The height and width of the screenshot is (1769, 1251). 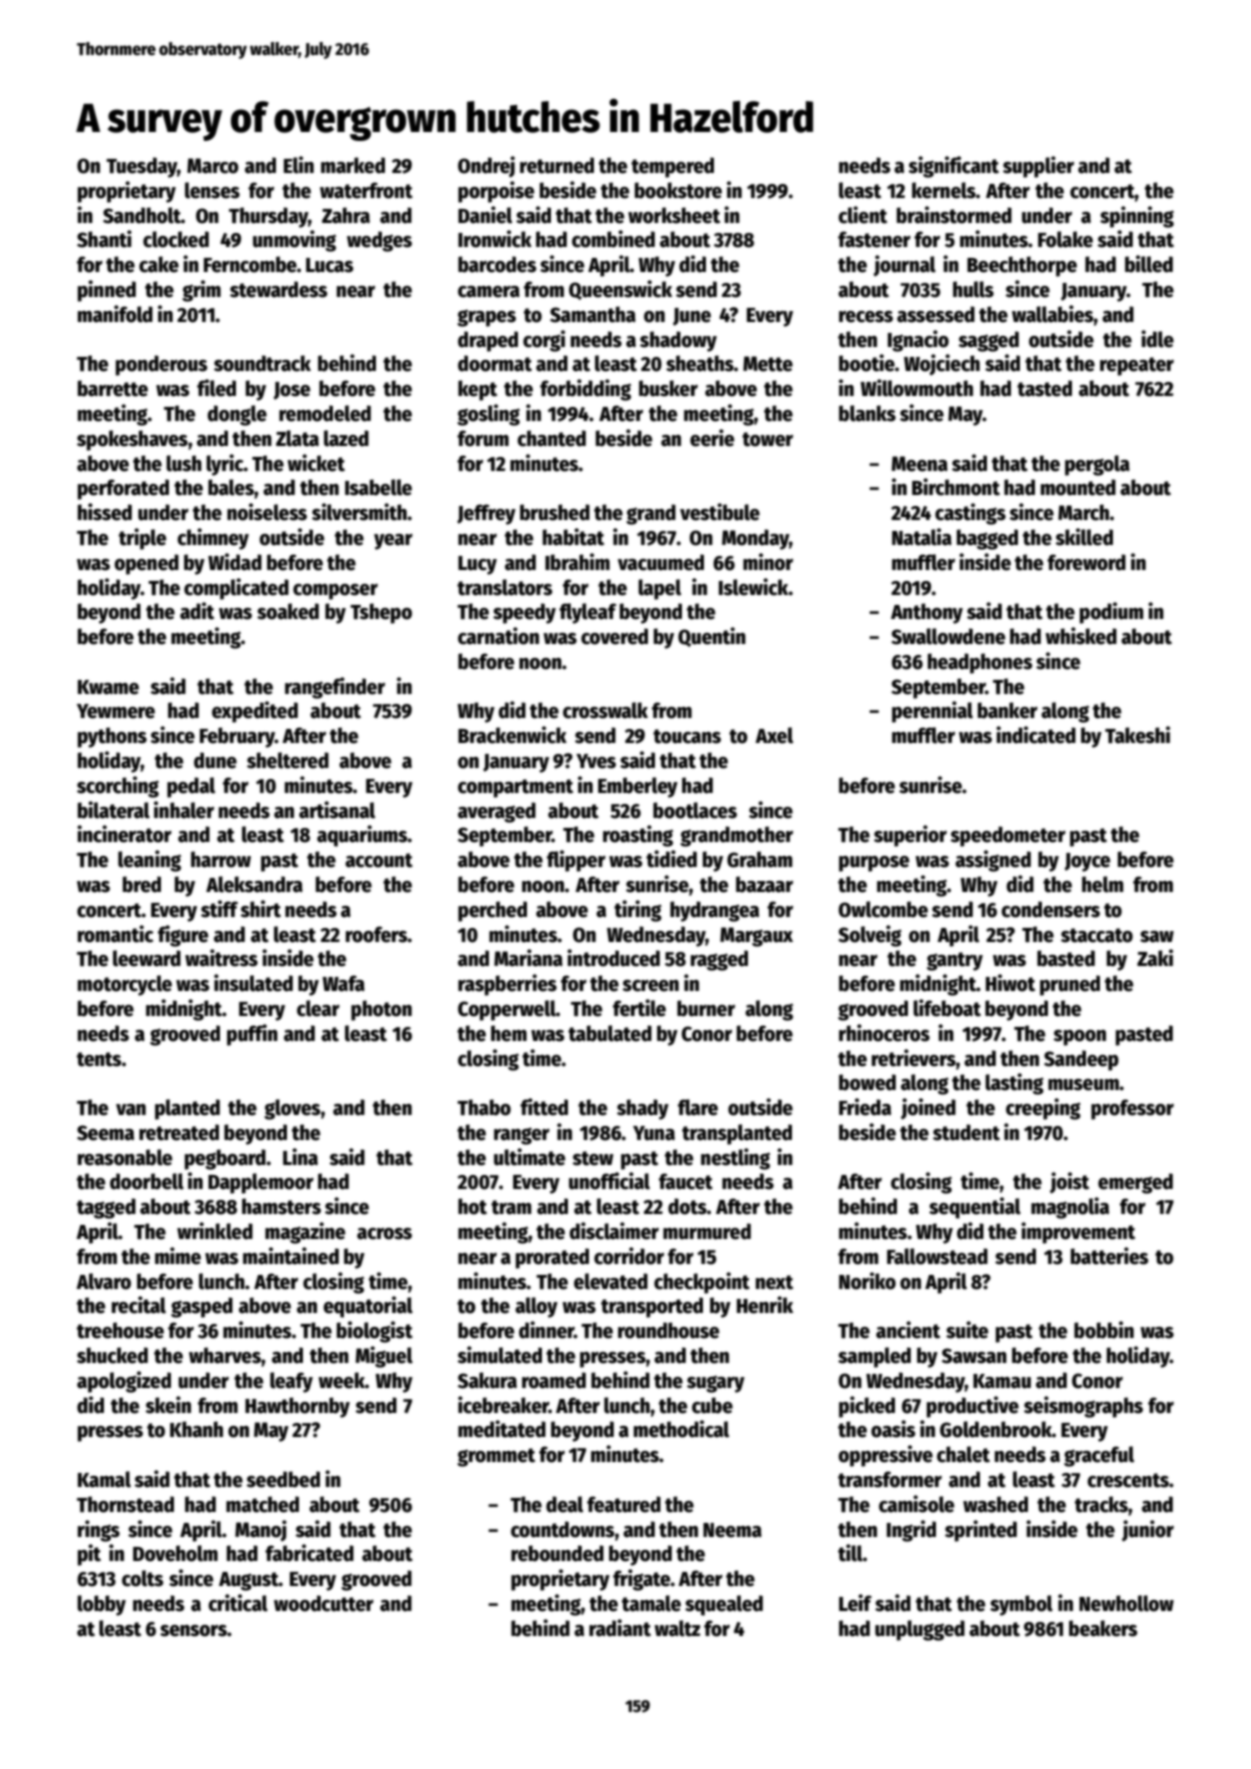 What do you see at coordinates (216, 388) in the screenshot?
I see `filed` at bounding box center [216, 388].
